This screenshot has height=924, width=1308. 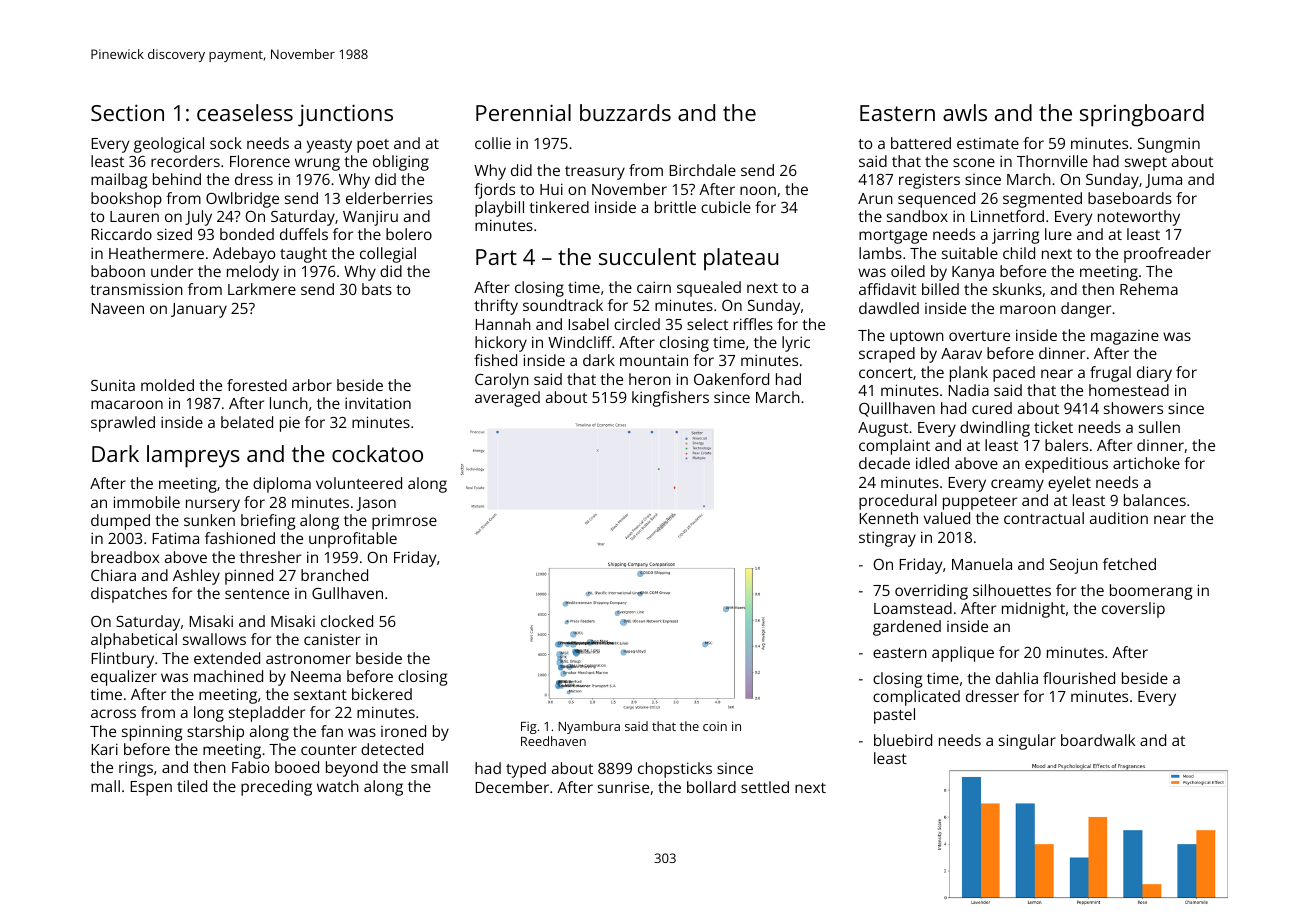 What do you see at coordinates (623, 787) in the screenshot?
I see `sunrise` at bounding box center [623, 787].
